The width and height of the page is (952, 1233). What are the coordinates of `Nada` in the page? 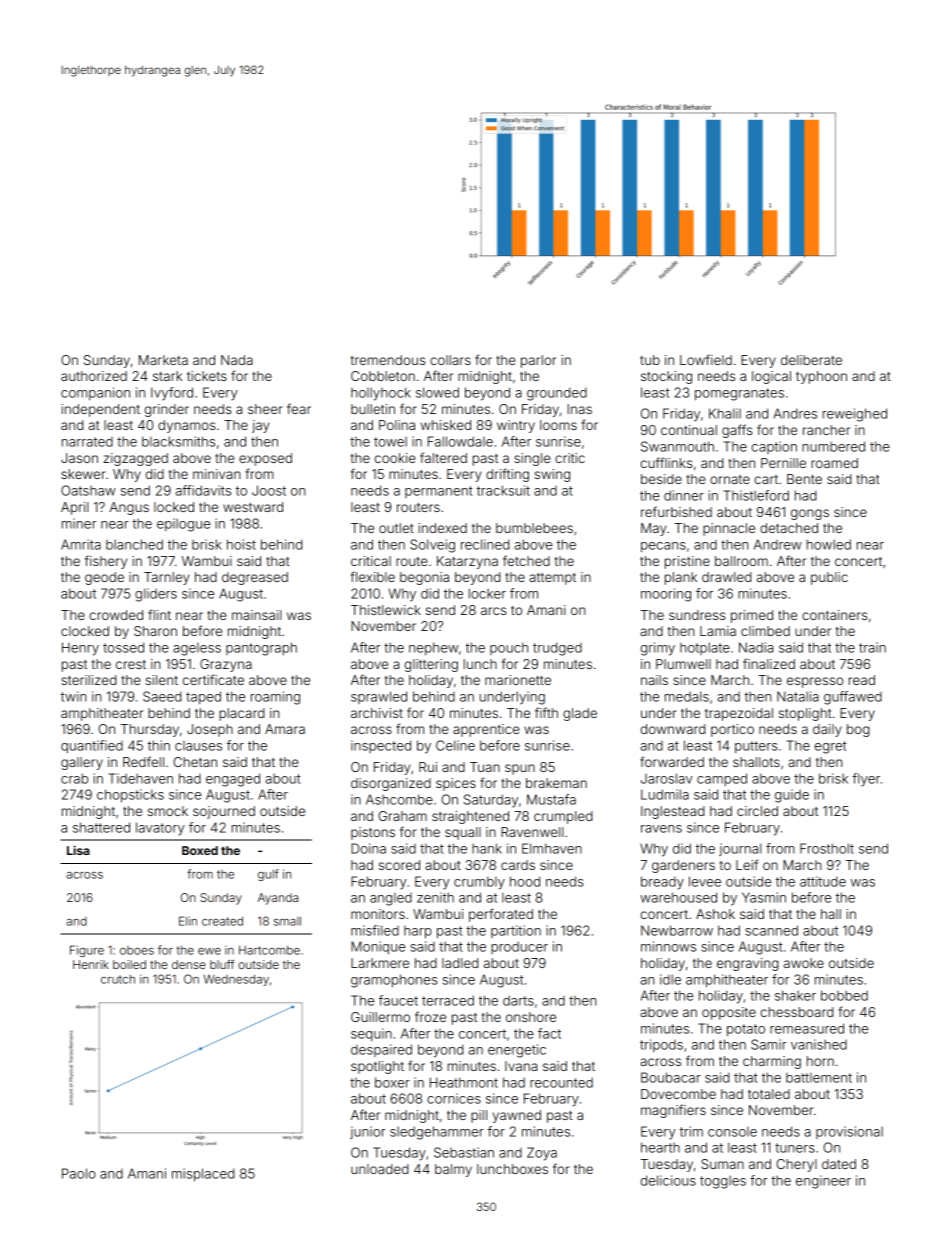 It's located at (237, 360).
